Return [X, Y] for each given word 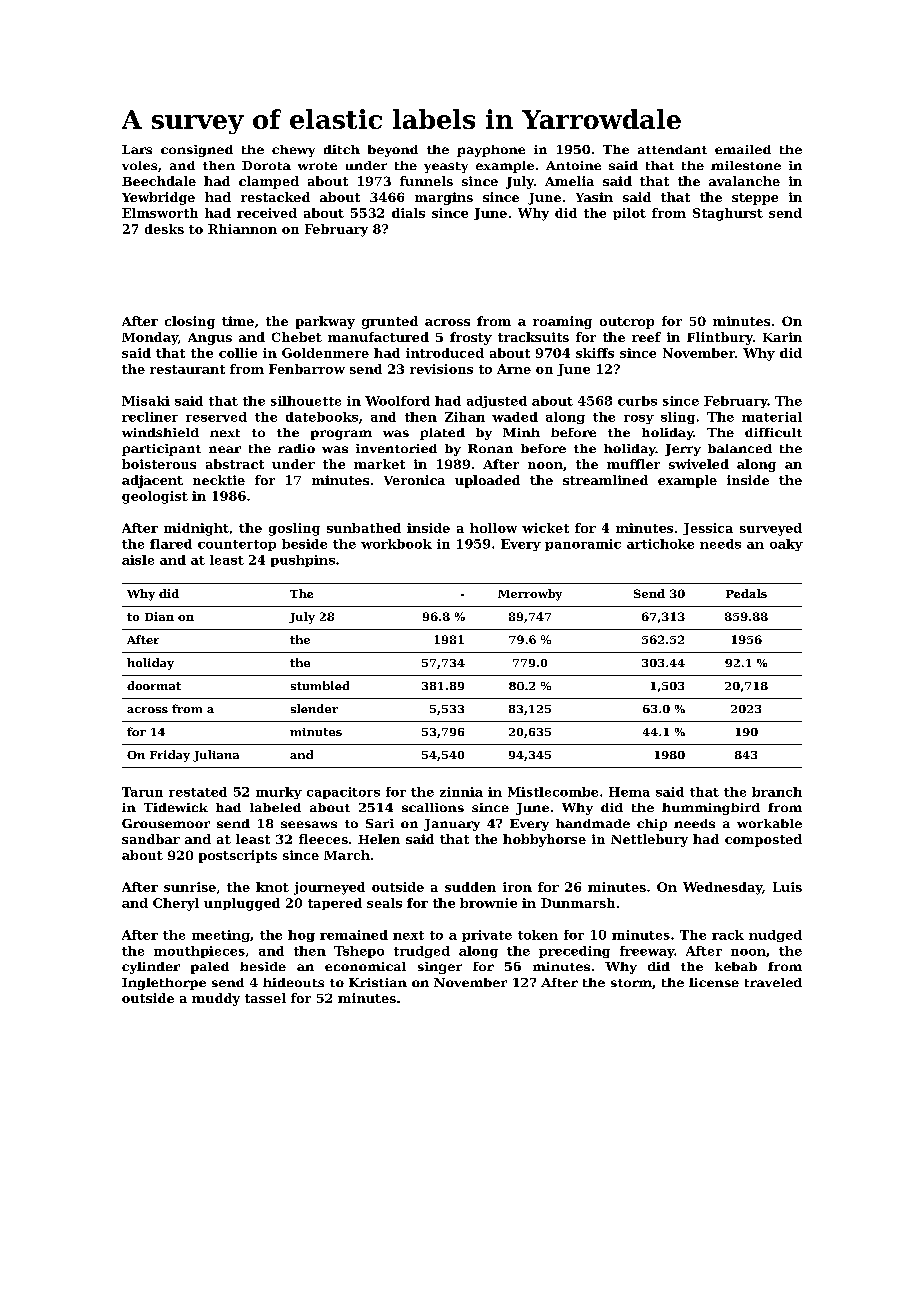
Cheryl [176, 904]
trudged [422, 952]
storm [631, 983]
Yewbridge [158, 198]
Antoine [573, 165]
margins [444, 198]
